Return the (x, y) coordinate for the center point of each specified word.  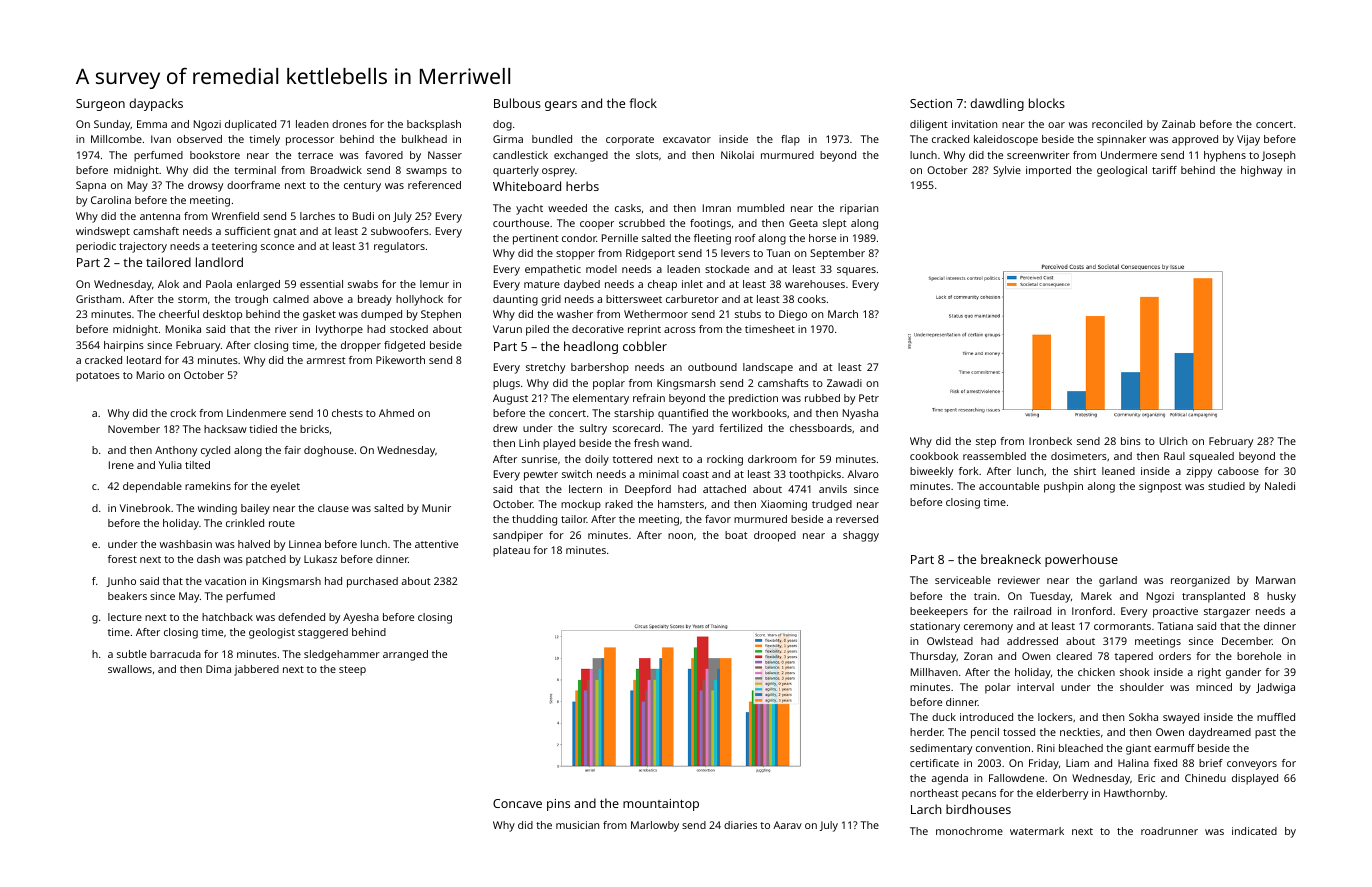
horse (822, 238)
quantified (683, 414)
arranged (405, 655)
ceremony (988, 628)
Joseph (1278, 156)
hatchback (227, 617)
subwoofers (400, 231)
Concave (517, 803)
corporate (630, 141)
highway (1261, 171)
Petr (869, 398)
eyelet (285, 487)
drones (349, 124)
